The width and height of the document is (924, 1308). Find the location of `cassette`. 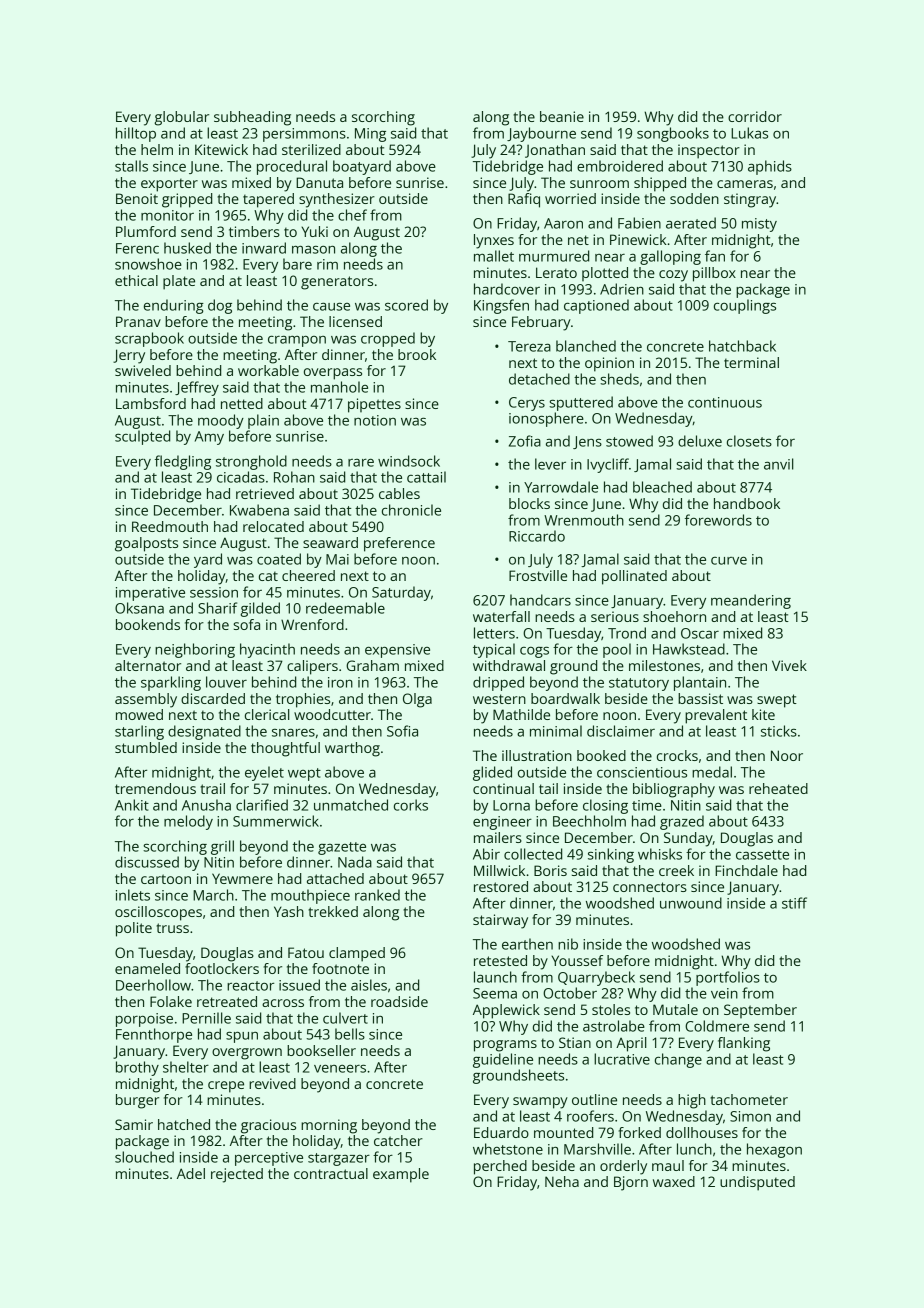

cassette is located at coordinates (762, 855).
